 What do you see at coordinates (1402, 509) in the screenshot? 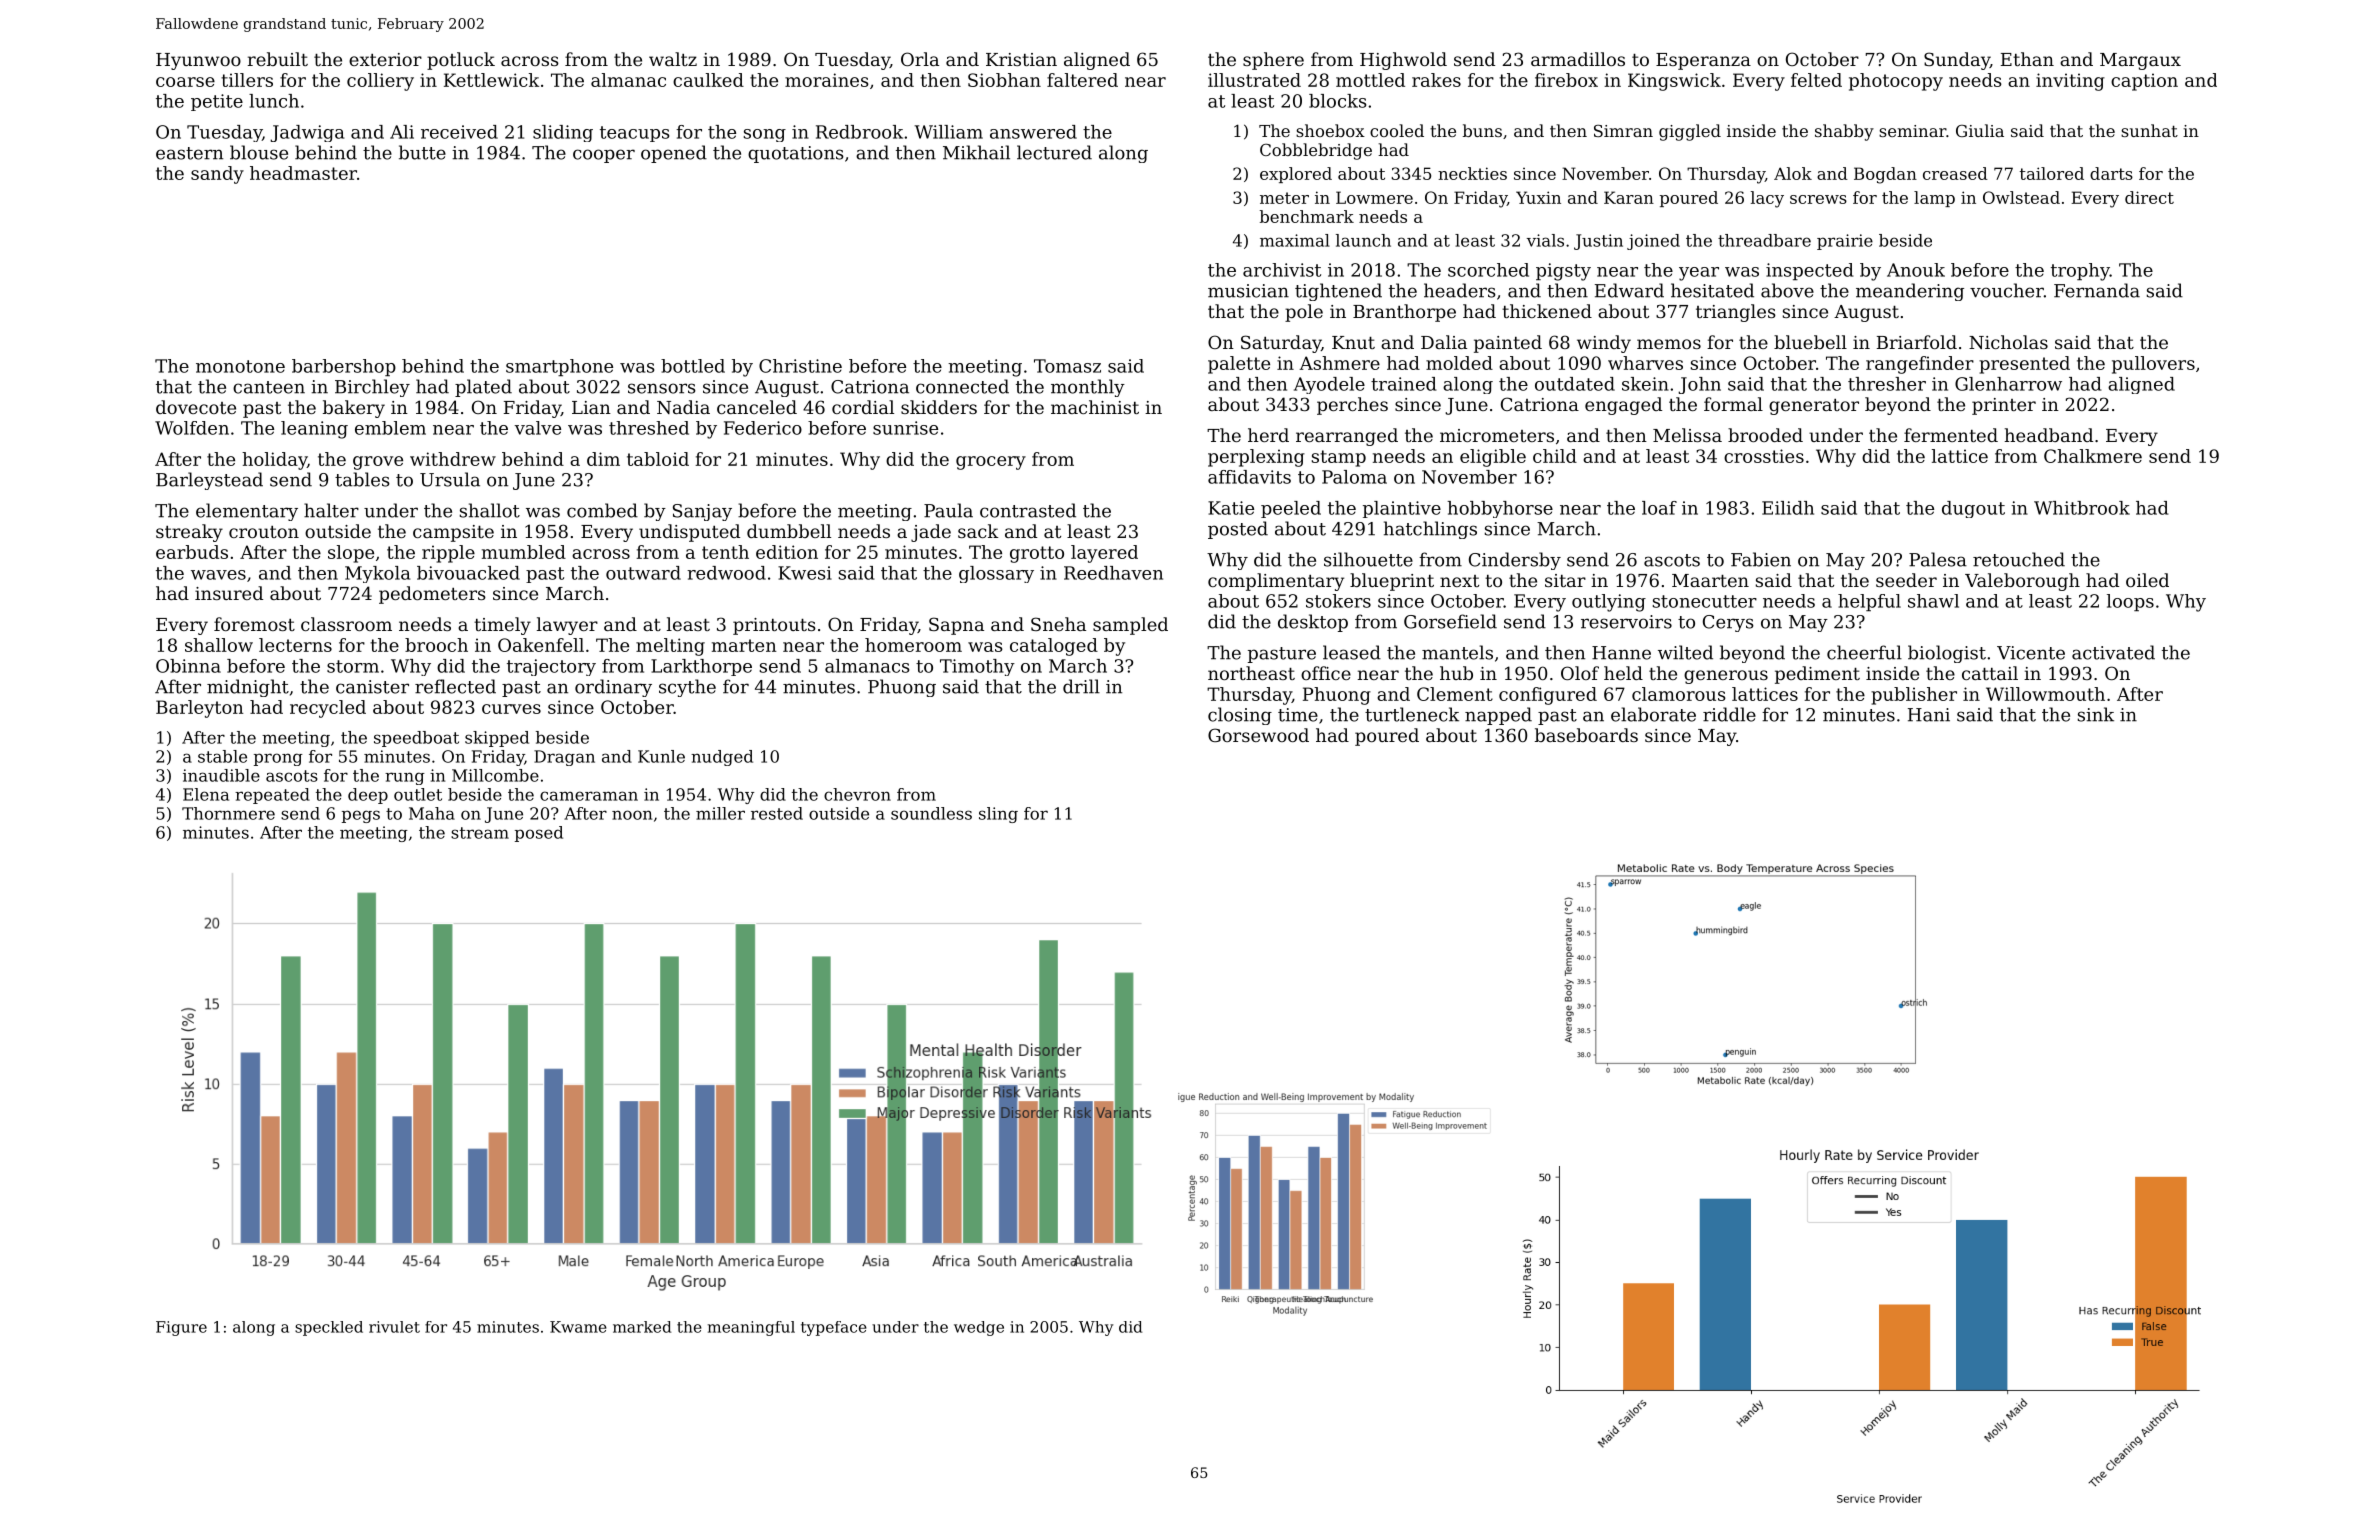
I see `plaintive` at bounding box center [1402, 509].
